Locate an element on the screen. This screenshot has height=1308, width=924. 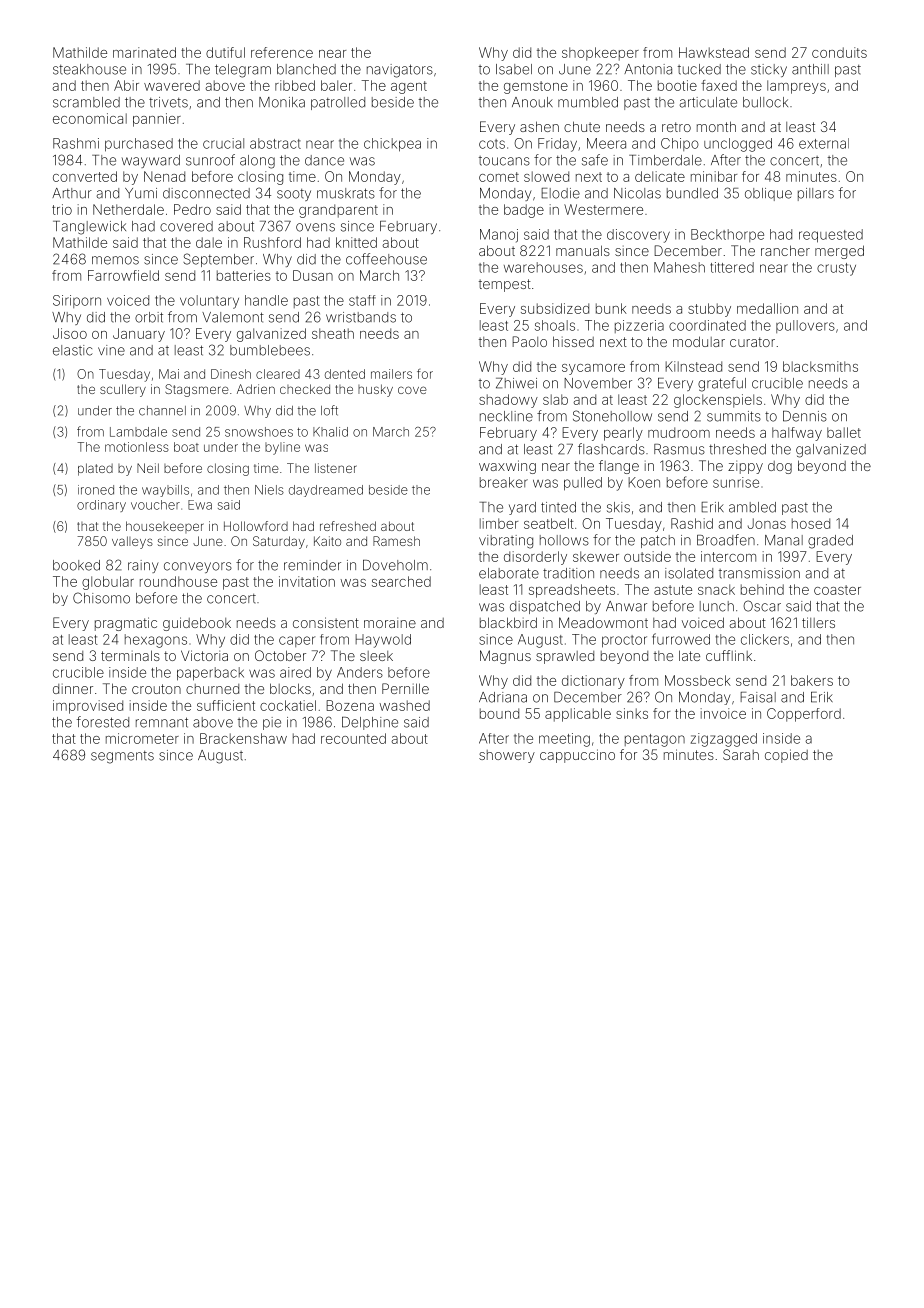
medallion is located at coordinates (767, 308).
